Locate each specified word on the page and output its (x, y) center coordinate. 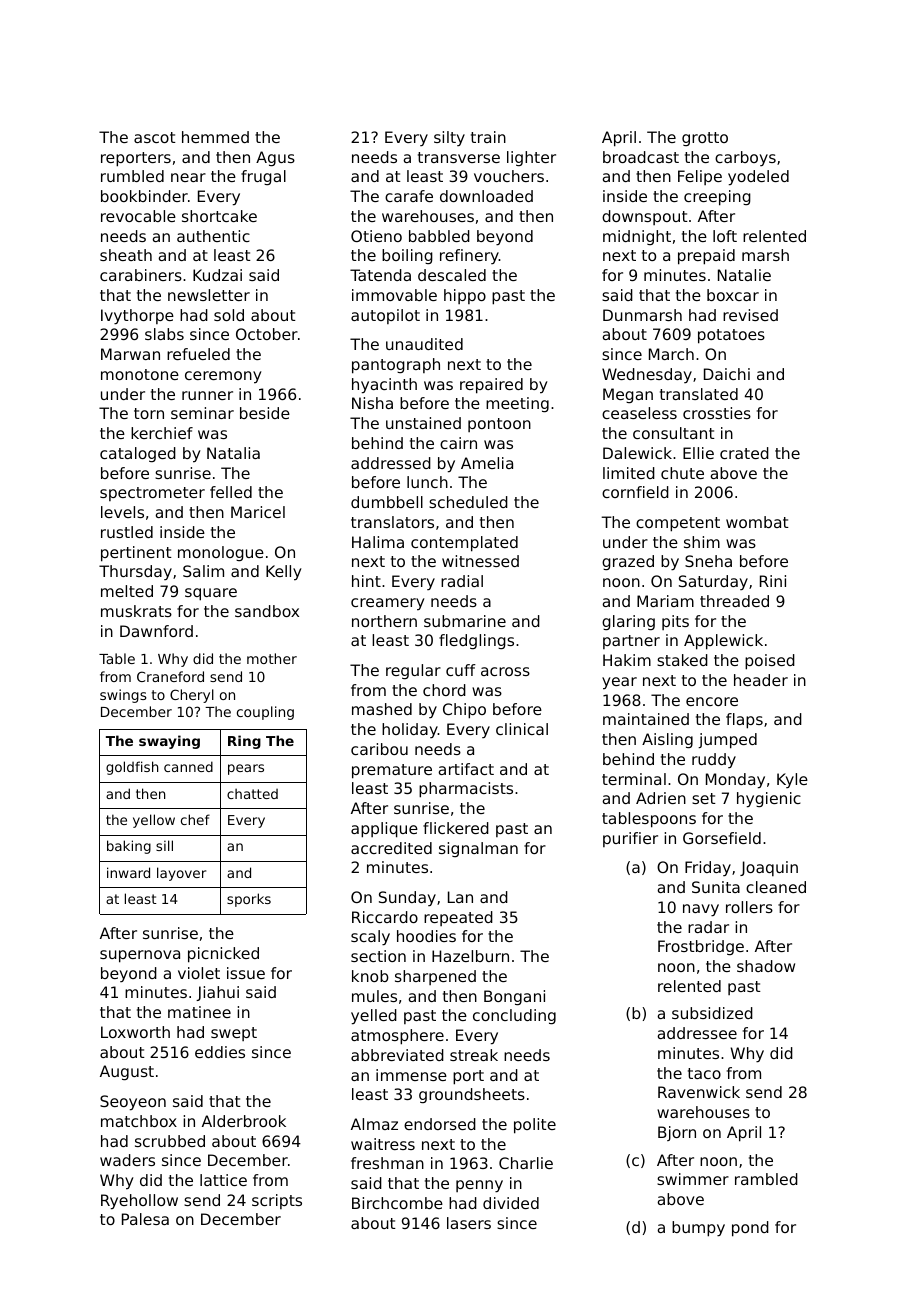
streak (474, 1055)
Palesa (145, 1219)
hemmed (215, 137)
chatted (252, 793)
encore (712, 701)
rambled (766, 1179)
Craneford (170, 676)
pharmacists (466, 790)
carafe (409, 196)
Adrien (661, 798)
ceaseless (639, 413)
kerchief (162, 433)
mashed (382, 709)
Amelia (487, 463)
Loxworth (135, 1032)
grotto (705, 139)
